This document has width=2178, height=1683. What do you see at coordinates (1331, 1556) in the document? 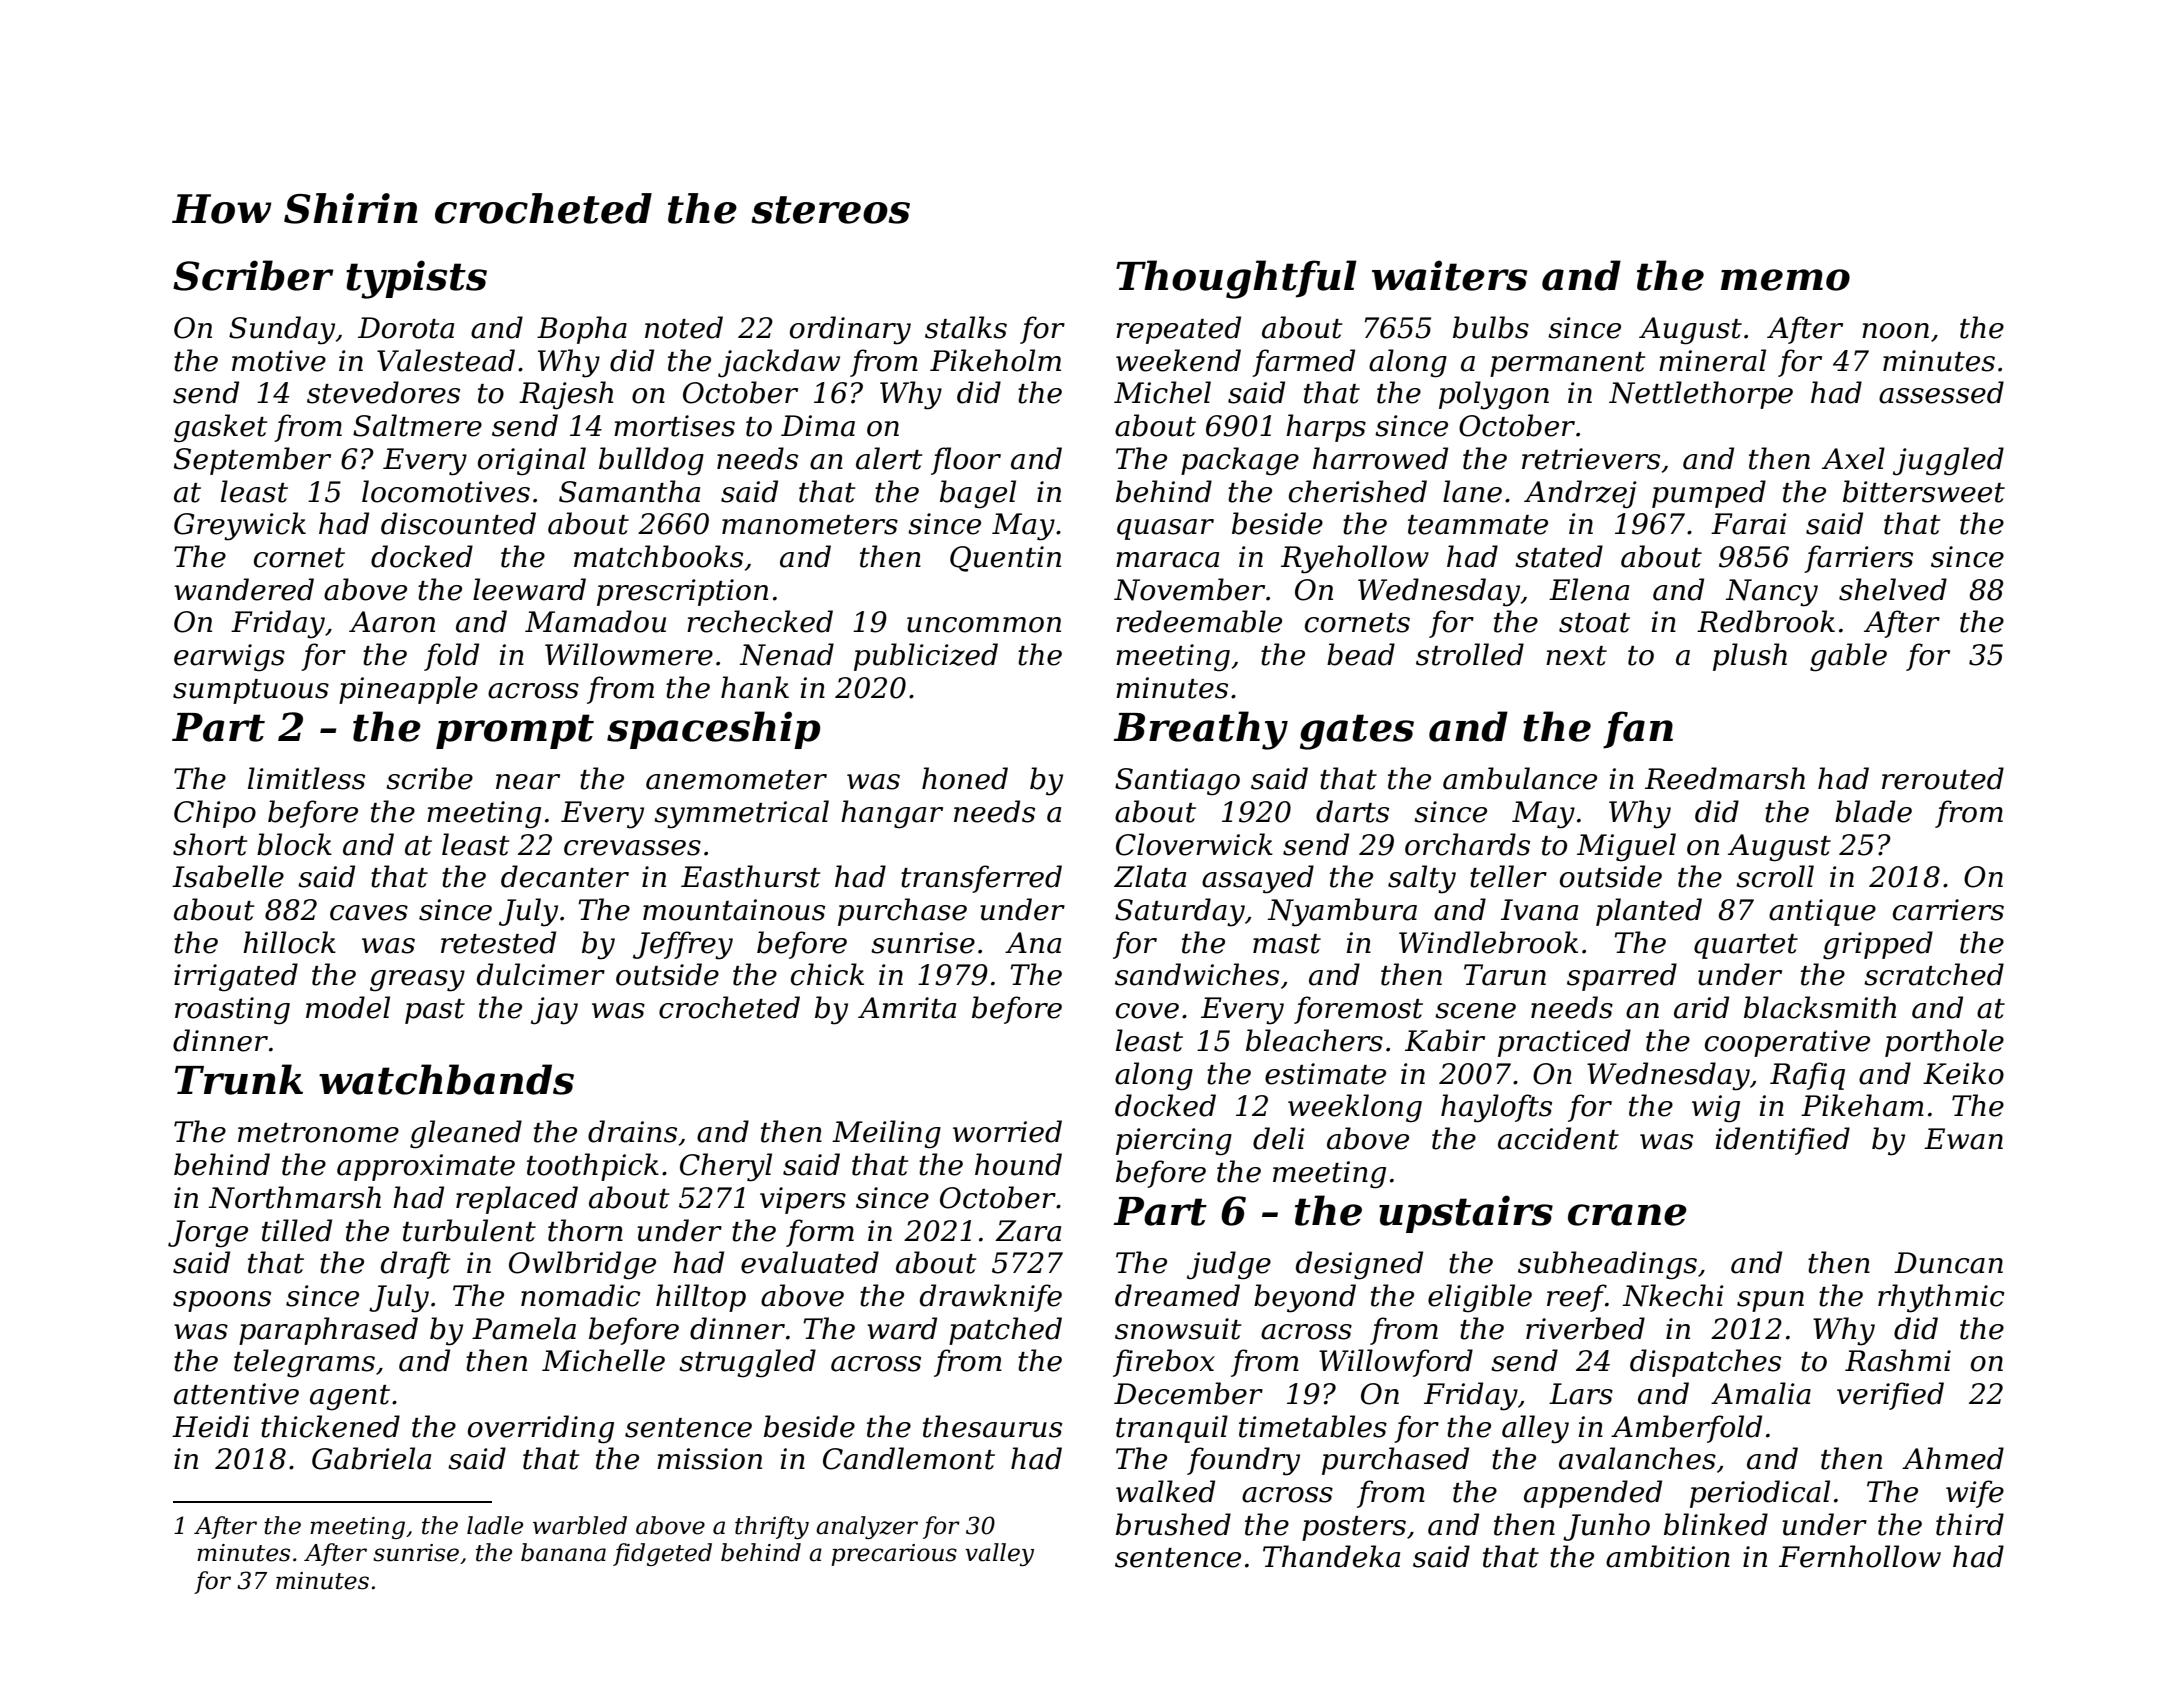
I see `Thandeka` at bounding box center [1331, 1556].
